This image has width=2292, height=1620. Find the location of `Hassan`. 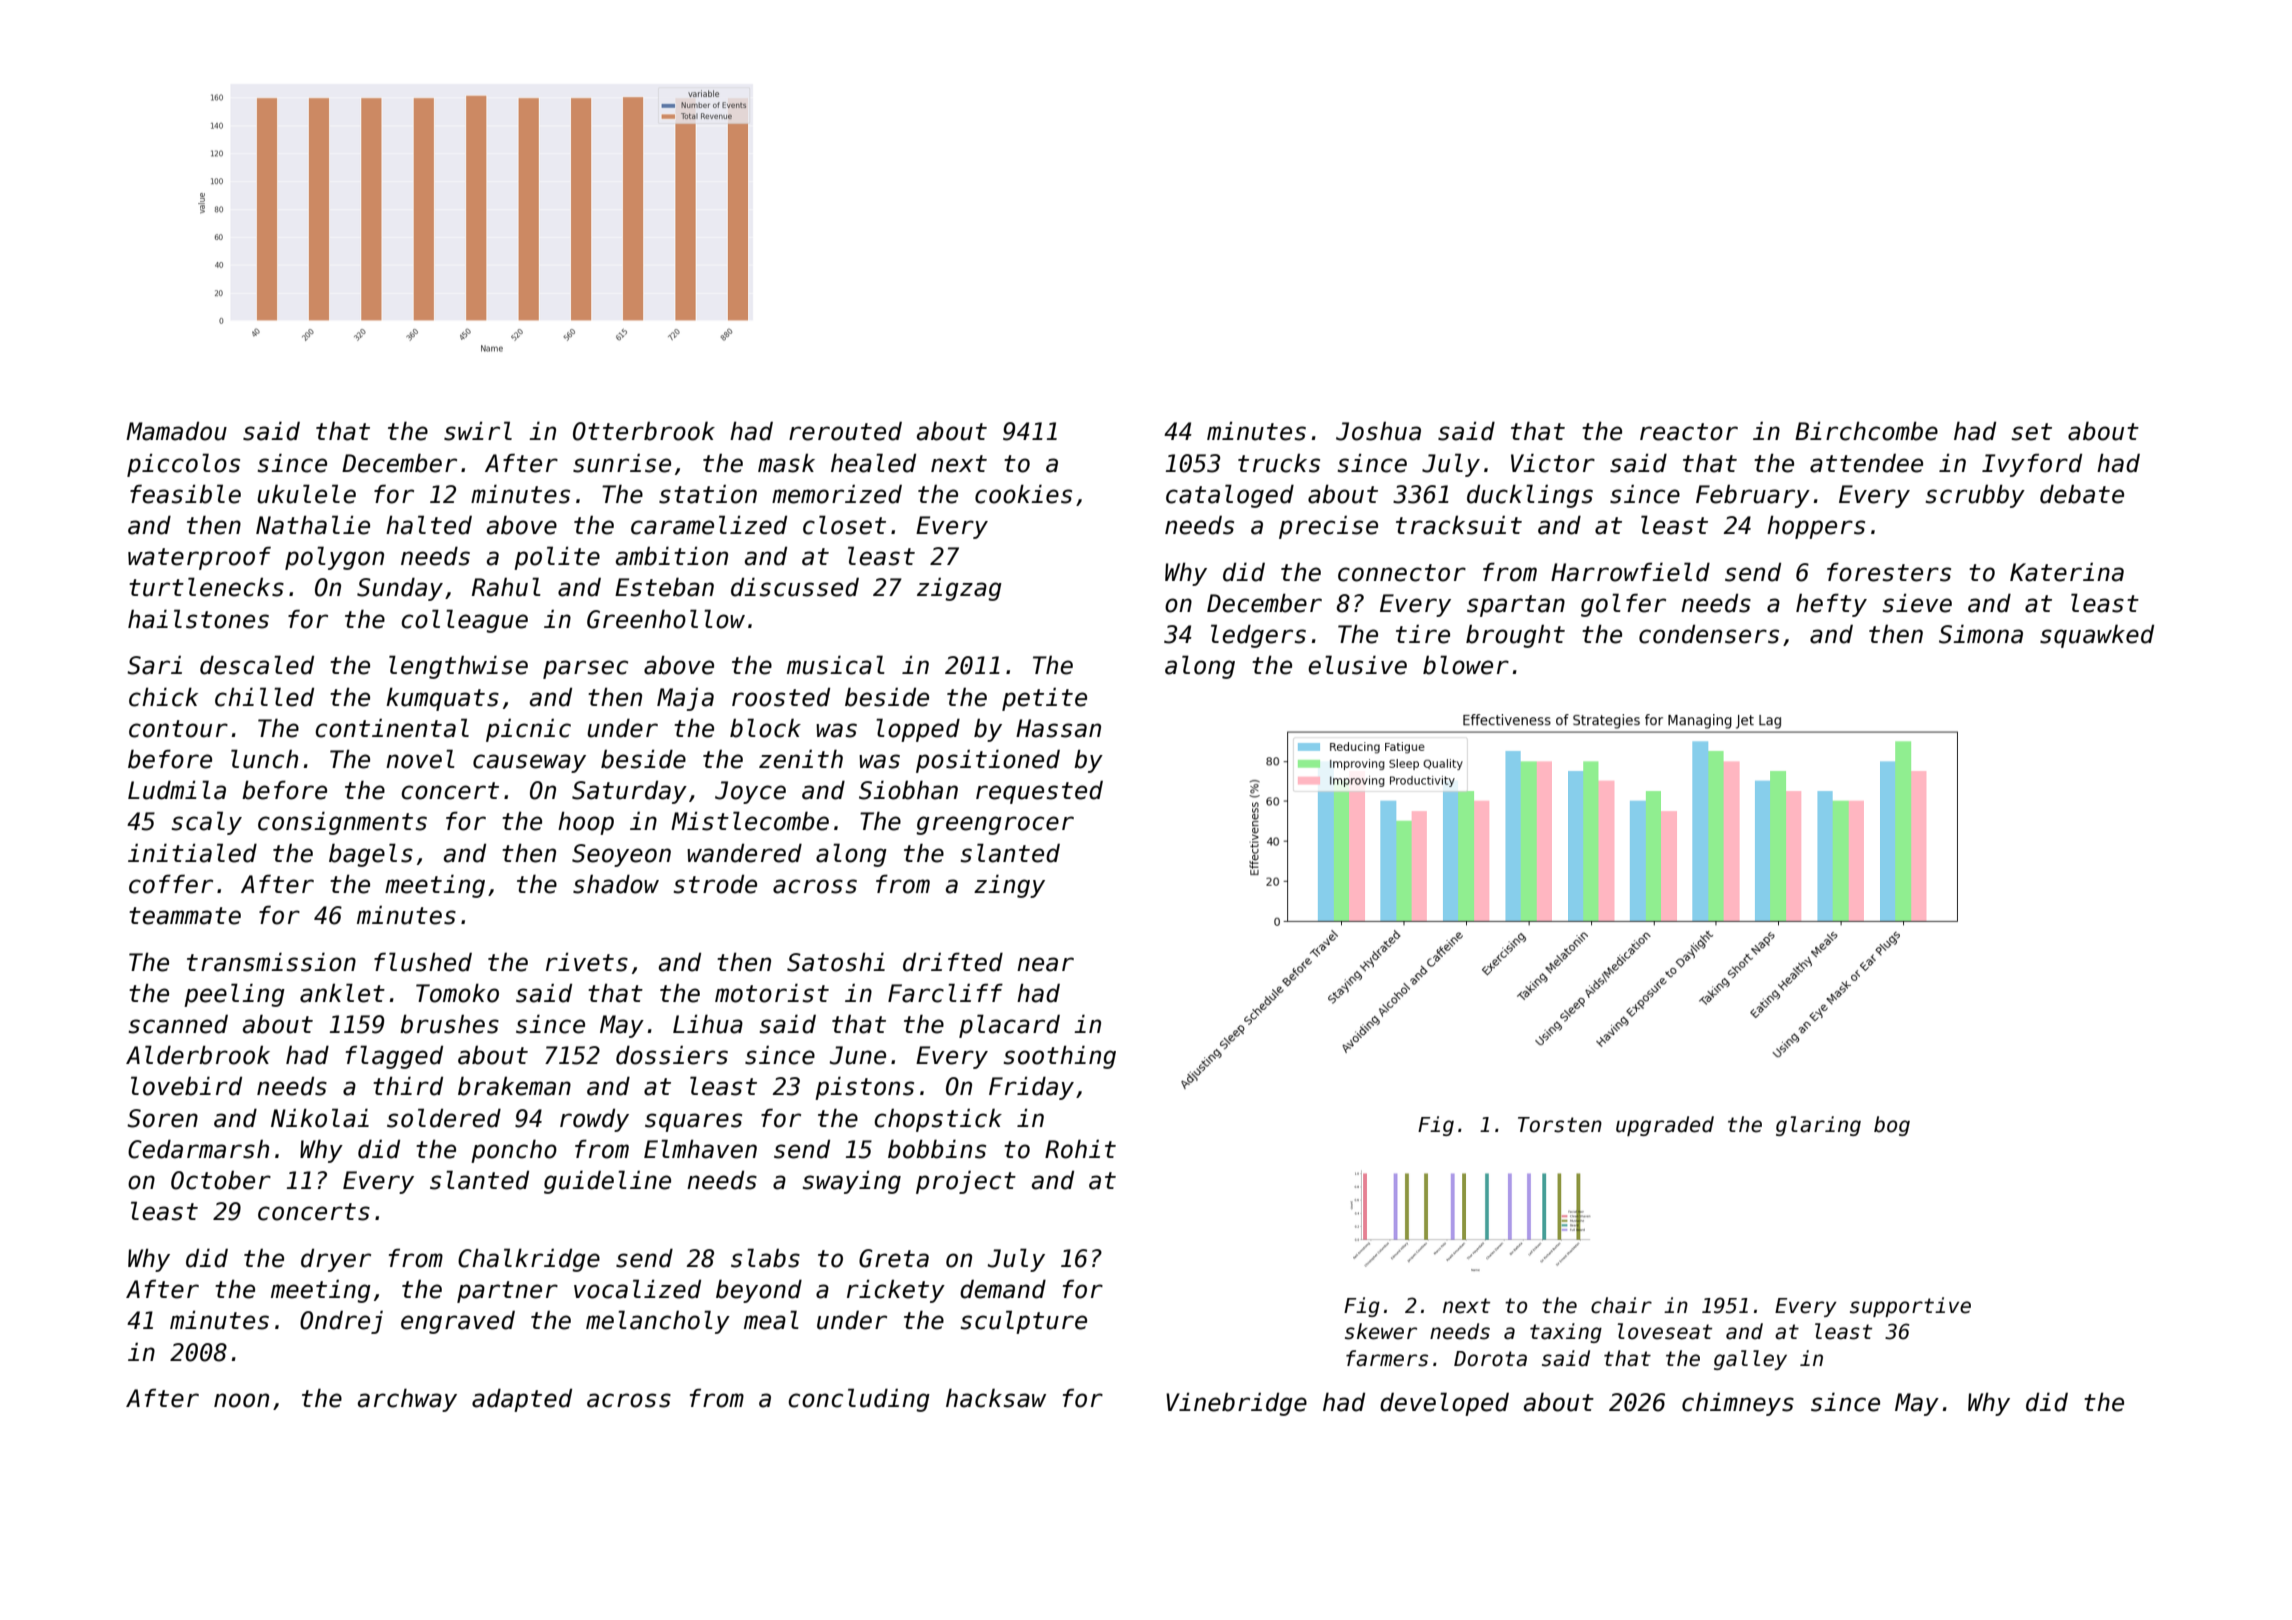

Hassan is located at coordinates (1058, 728).
